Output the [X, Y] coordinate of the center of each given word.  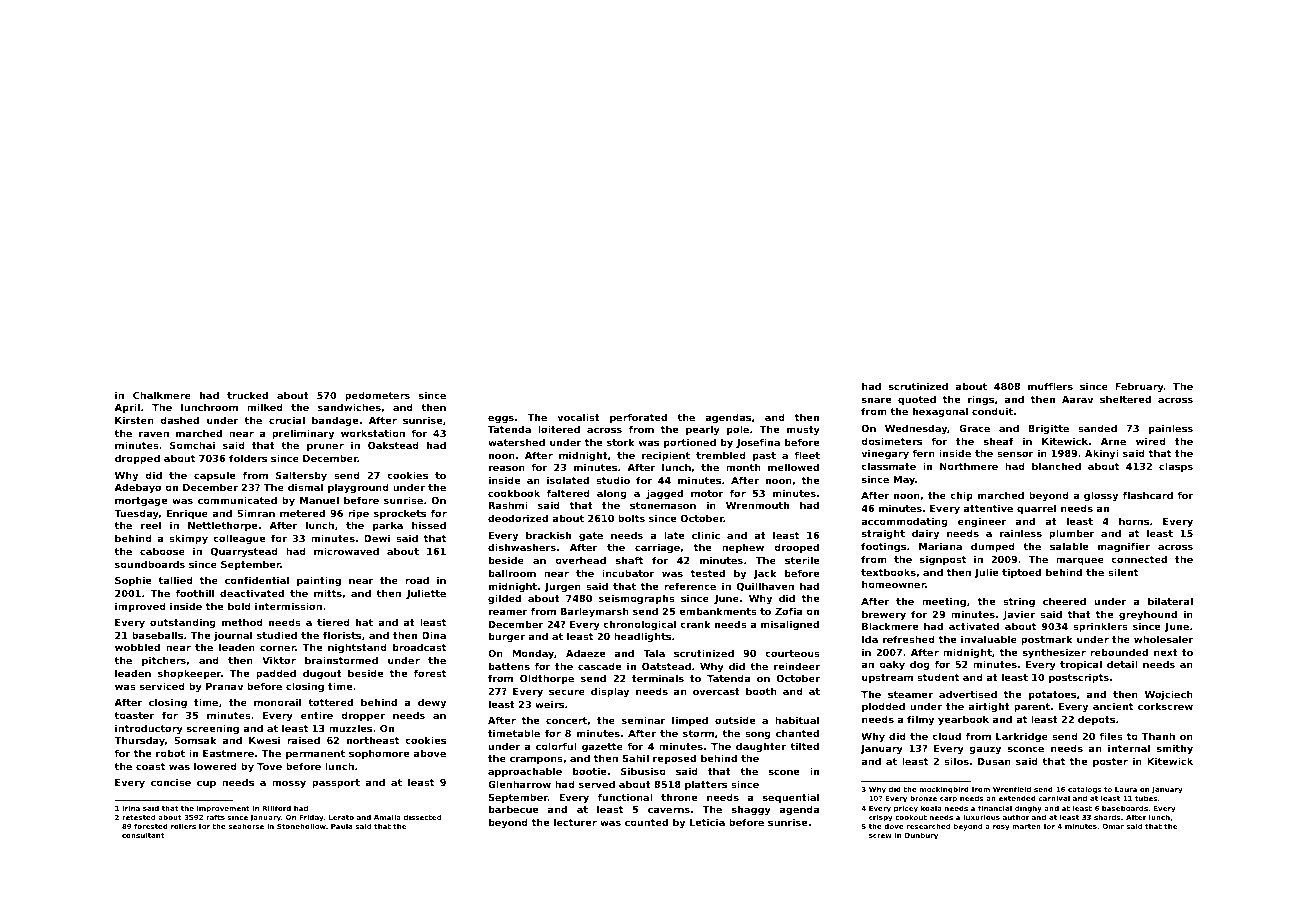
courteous [792, 653]
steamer [910, 694]
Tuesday [136, 514]
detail [1122, 664]
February [1139, 387]
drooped [796, 548]
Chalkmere [162, 395]
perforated [638, 418]
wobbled [137, 647]
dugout [322, 674]
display [610, 692]
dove [894, 826]
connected [1139, 559]
